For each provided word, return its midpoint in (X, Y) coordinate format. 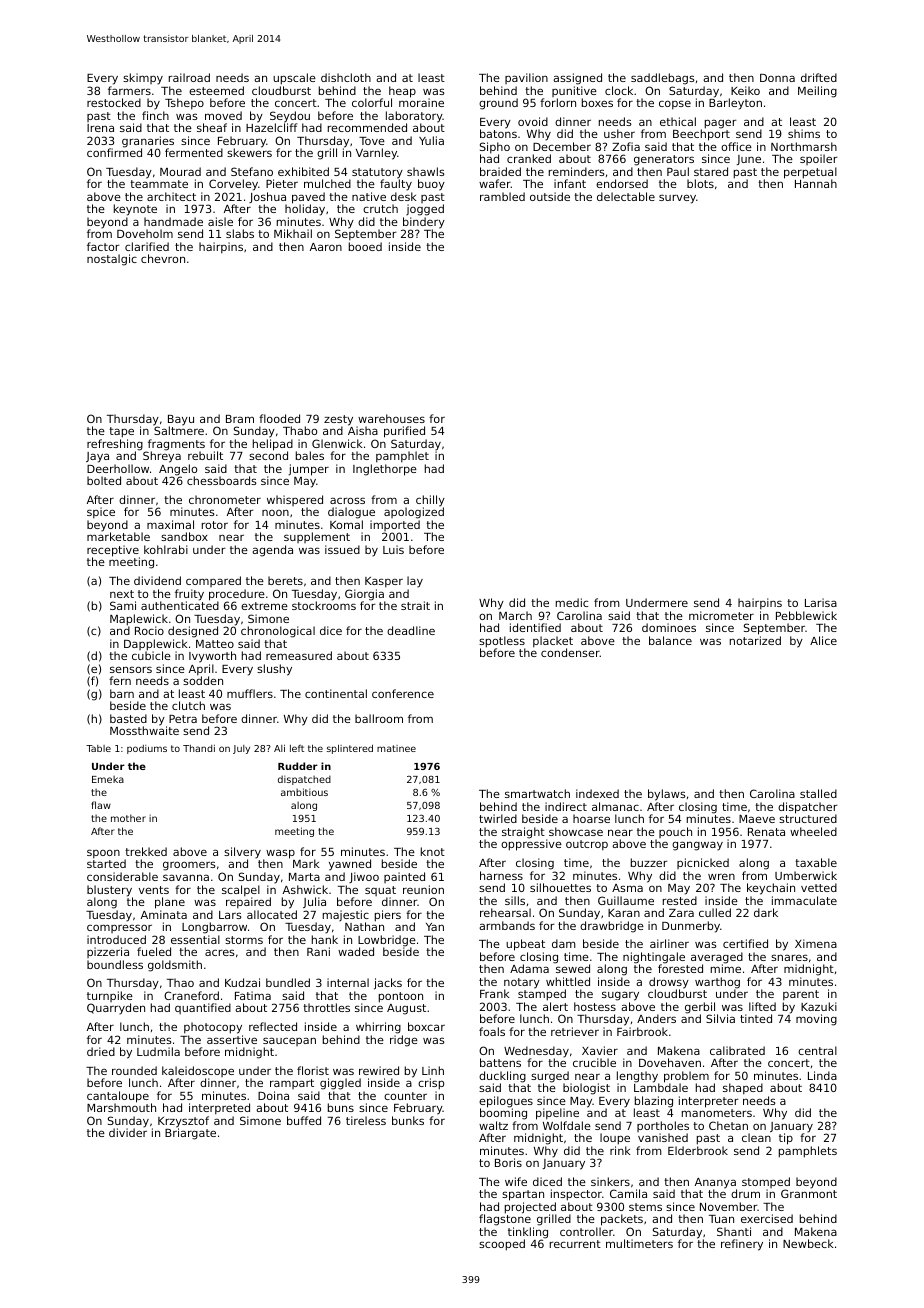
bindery (424, 223)
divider (128, 1132)
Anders (656, 1018)
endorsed (622, 183)
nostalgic (112, 260)
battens (500, 1062)
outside (550, 196)
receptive (113, 551)
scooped (502, 1245)
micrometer (721, 615)
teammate (159, 184)
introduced (116, 939)
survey (677, 199)
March (515, 615)
